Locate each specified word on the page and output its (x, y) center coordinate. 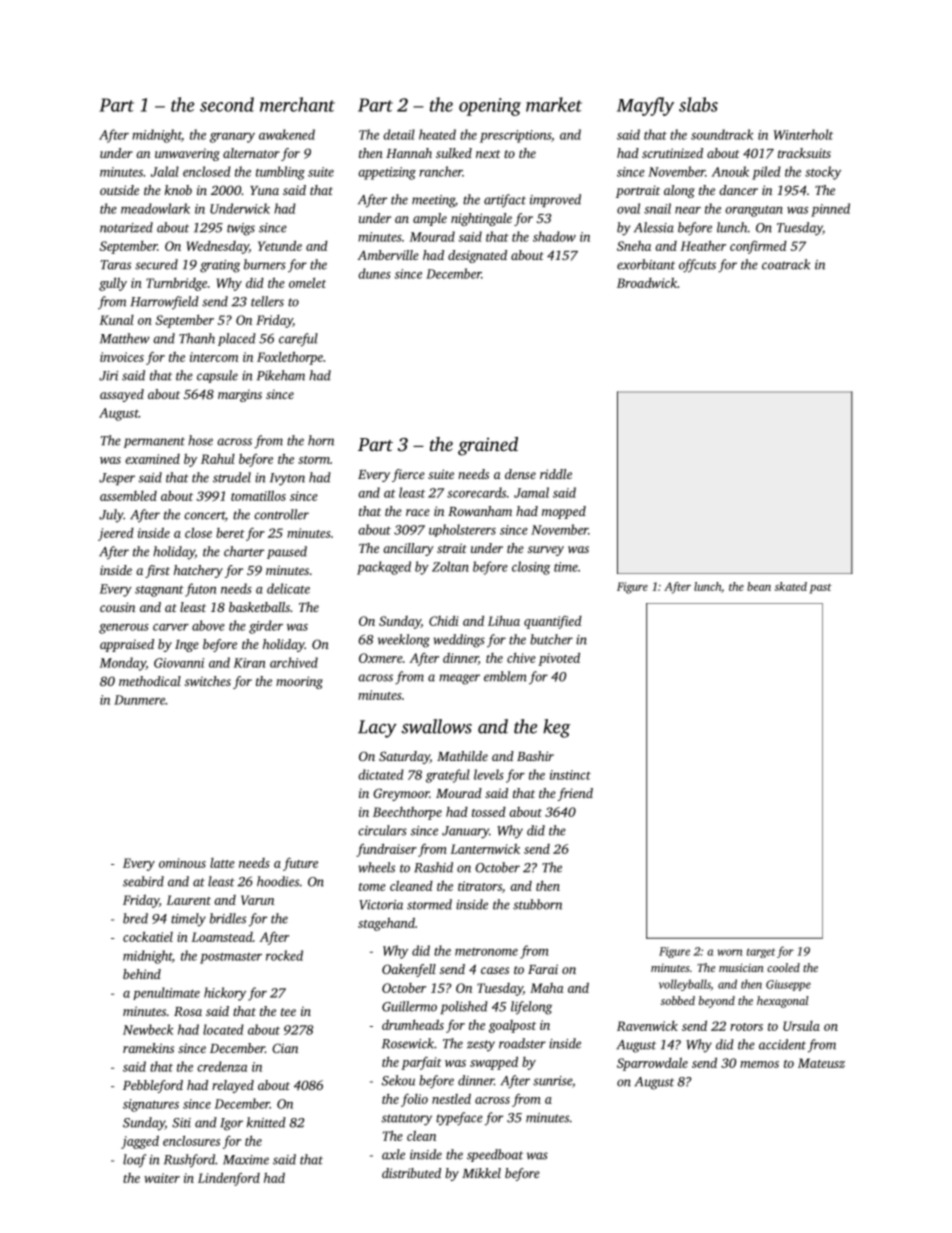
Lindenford (229, 1179)
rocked (284, 955)
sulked (454, 153)
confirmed (758, 247)
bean (759, 586)
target (761, 953)
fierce (408, 475)
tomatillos (258, 495)
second (227, 104)
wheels (376, 867)
